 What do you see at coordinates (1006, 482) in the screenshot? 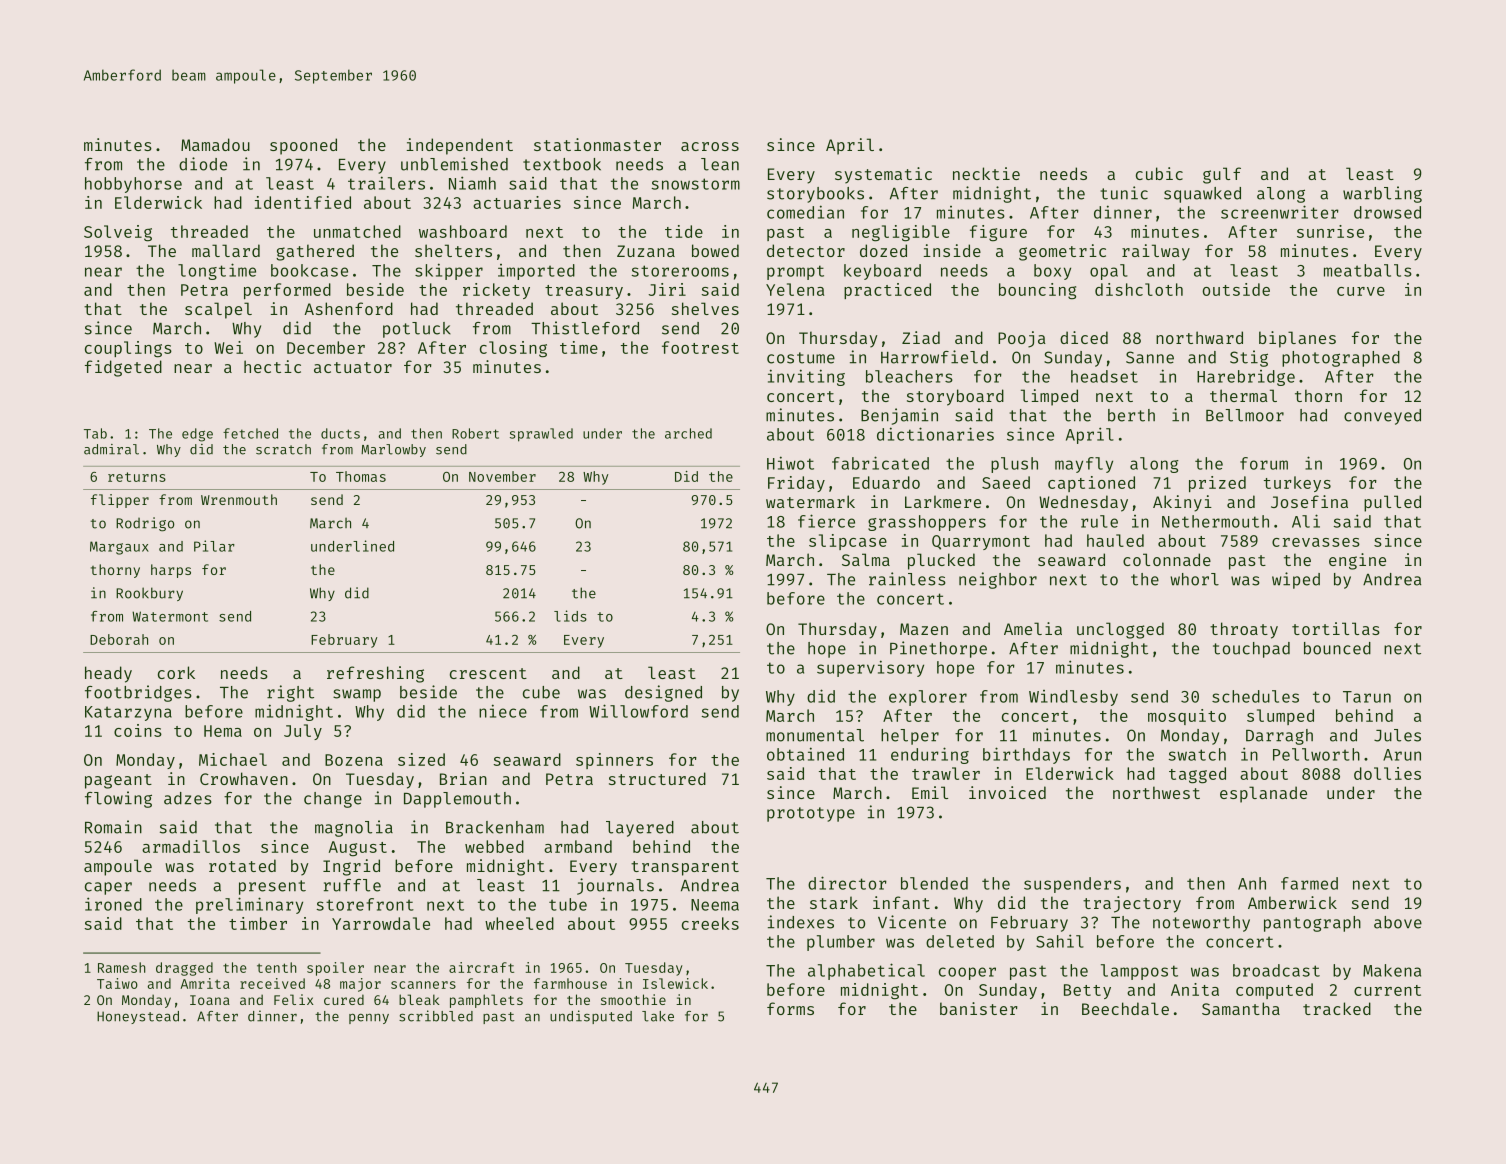
I see `Saeed` at bounding box center [1006, 482].
